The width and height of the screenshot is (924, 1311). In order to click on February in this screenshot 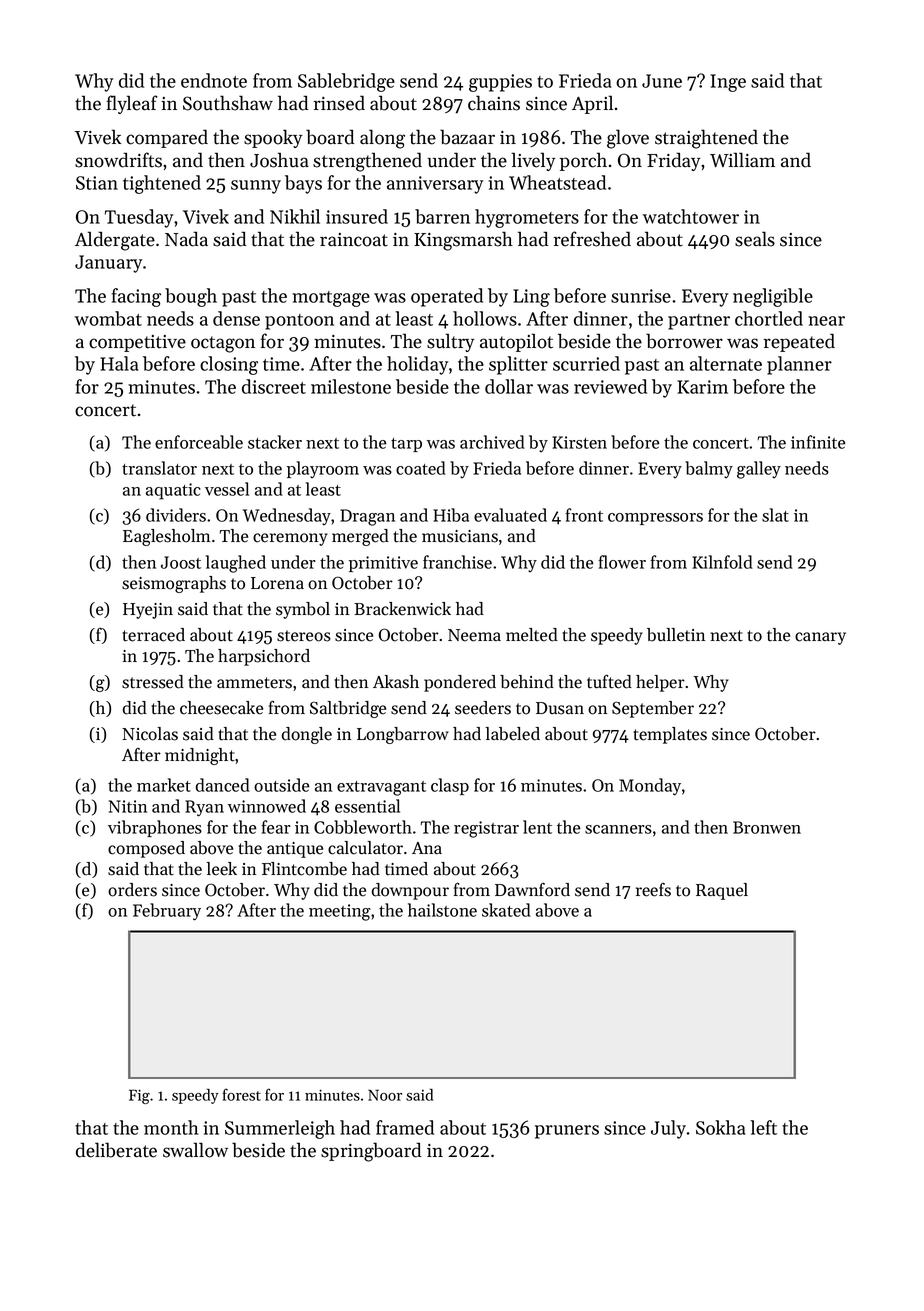, I will do `click(167, 912)`.
